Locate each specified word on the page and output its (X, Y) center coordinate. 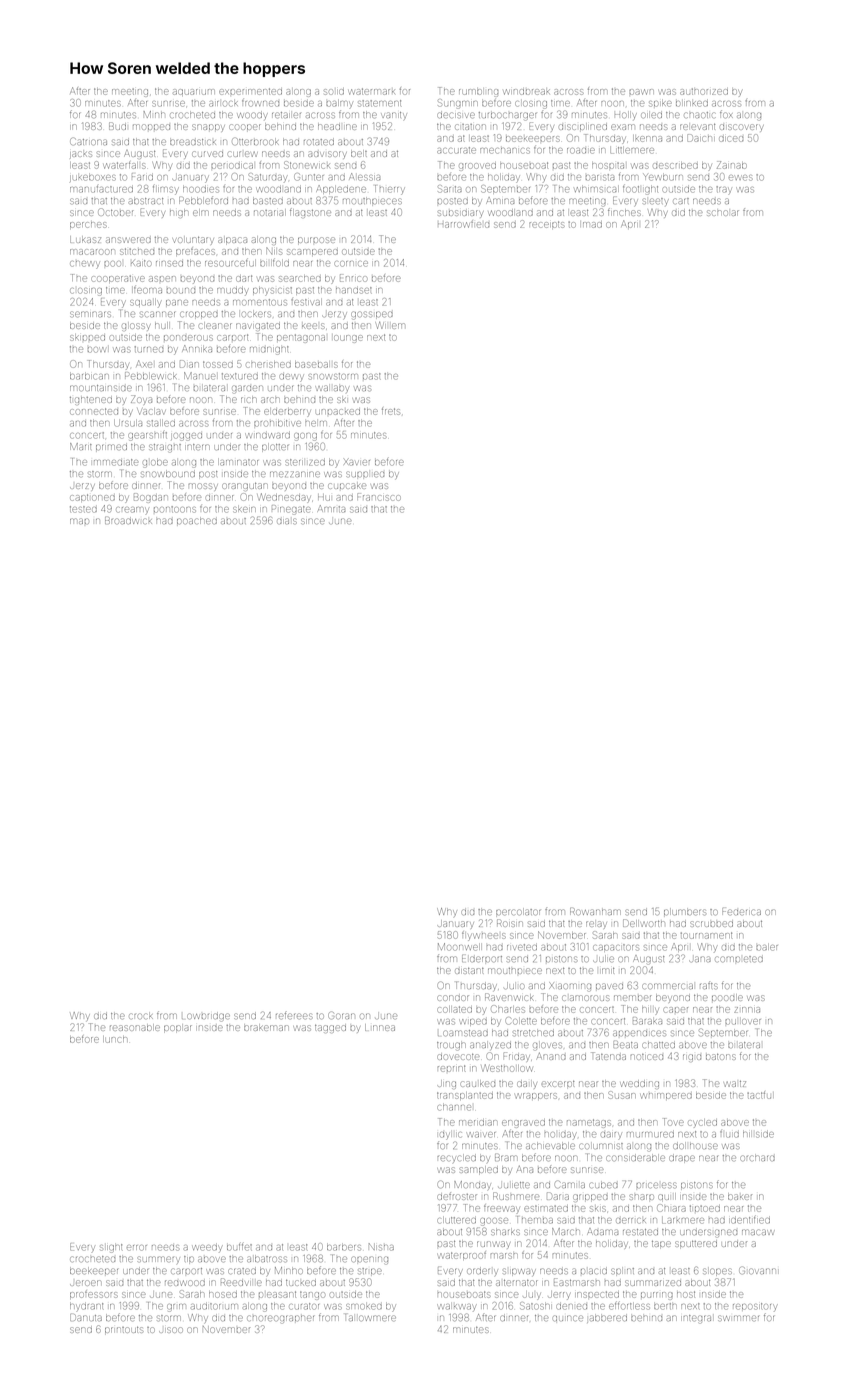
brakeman (266, 1028)
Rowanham (595, 911)
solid (334, 92)
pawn (641, 92)
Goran (341, 1015)
